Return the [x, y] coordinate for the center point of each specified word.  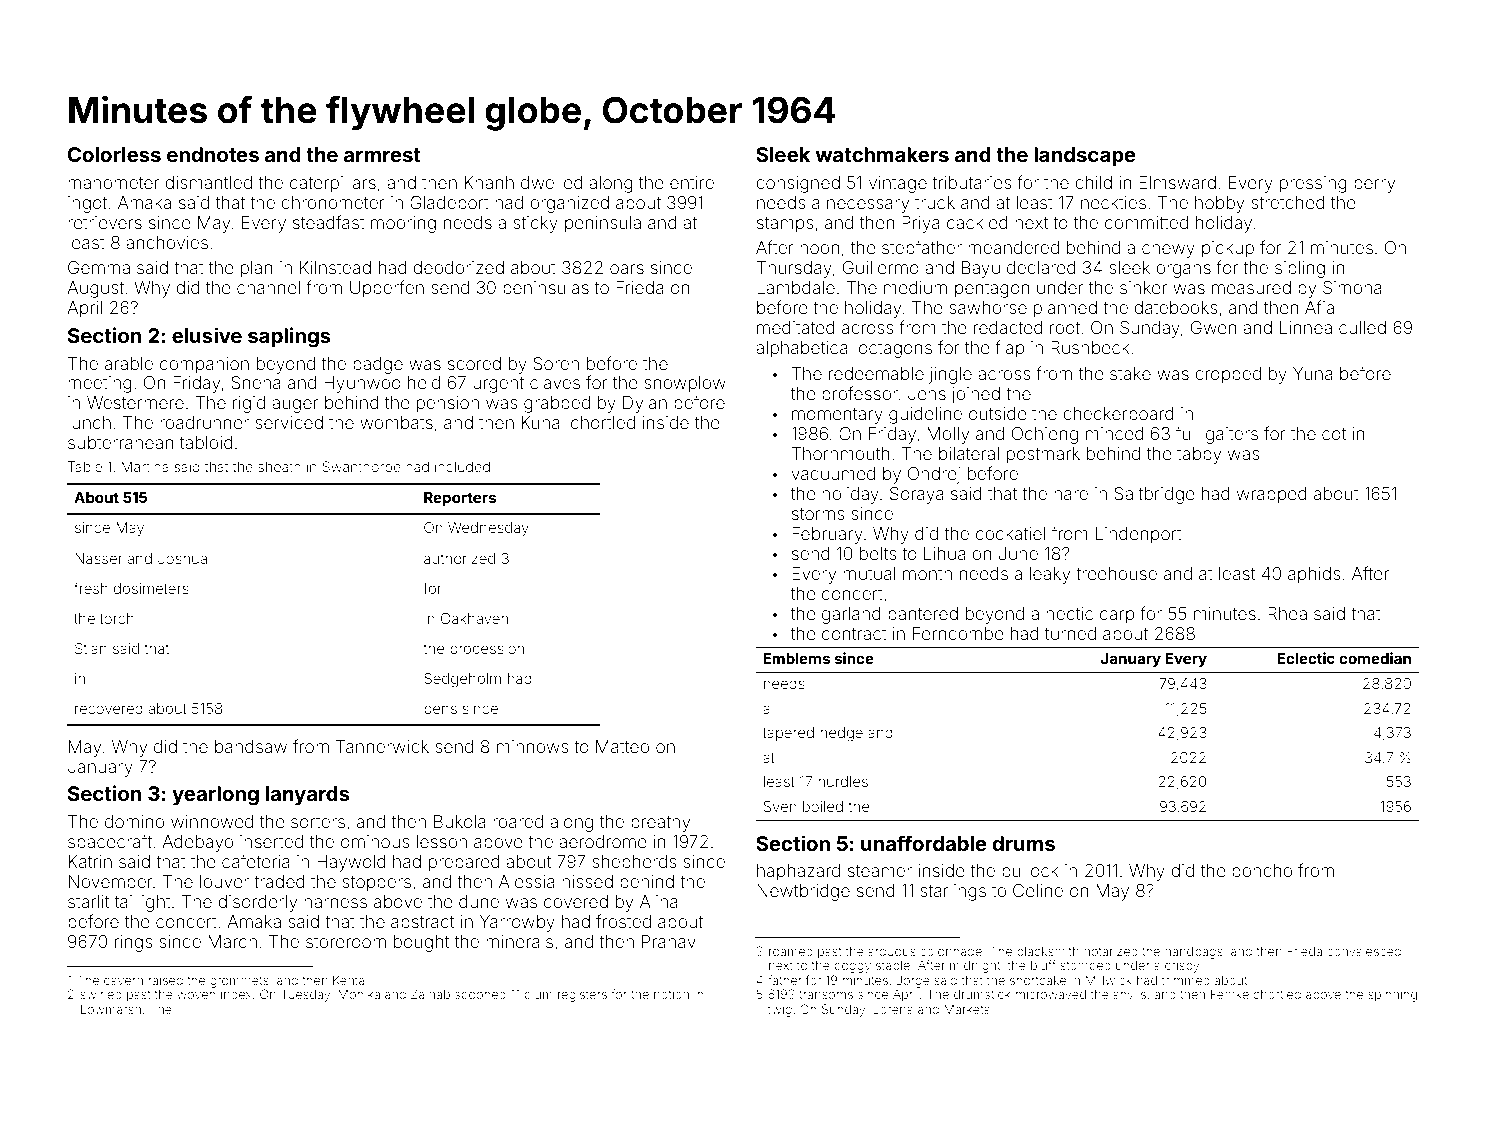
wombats [396, 422]
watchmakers [882, 154]
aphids [1314, 575]
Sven [780, 806]
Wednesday [488, 529]
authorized [459, 558]
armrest [382, 155]
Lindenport [1139, 535]
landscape [1085, 156]
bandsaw [251, 746]
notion [671, 994]
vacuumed [833, 473]
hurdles [843, 781]
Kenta [348, 980]
